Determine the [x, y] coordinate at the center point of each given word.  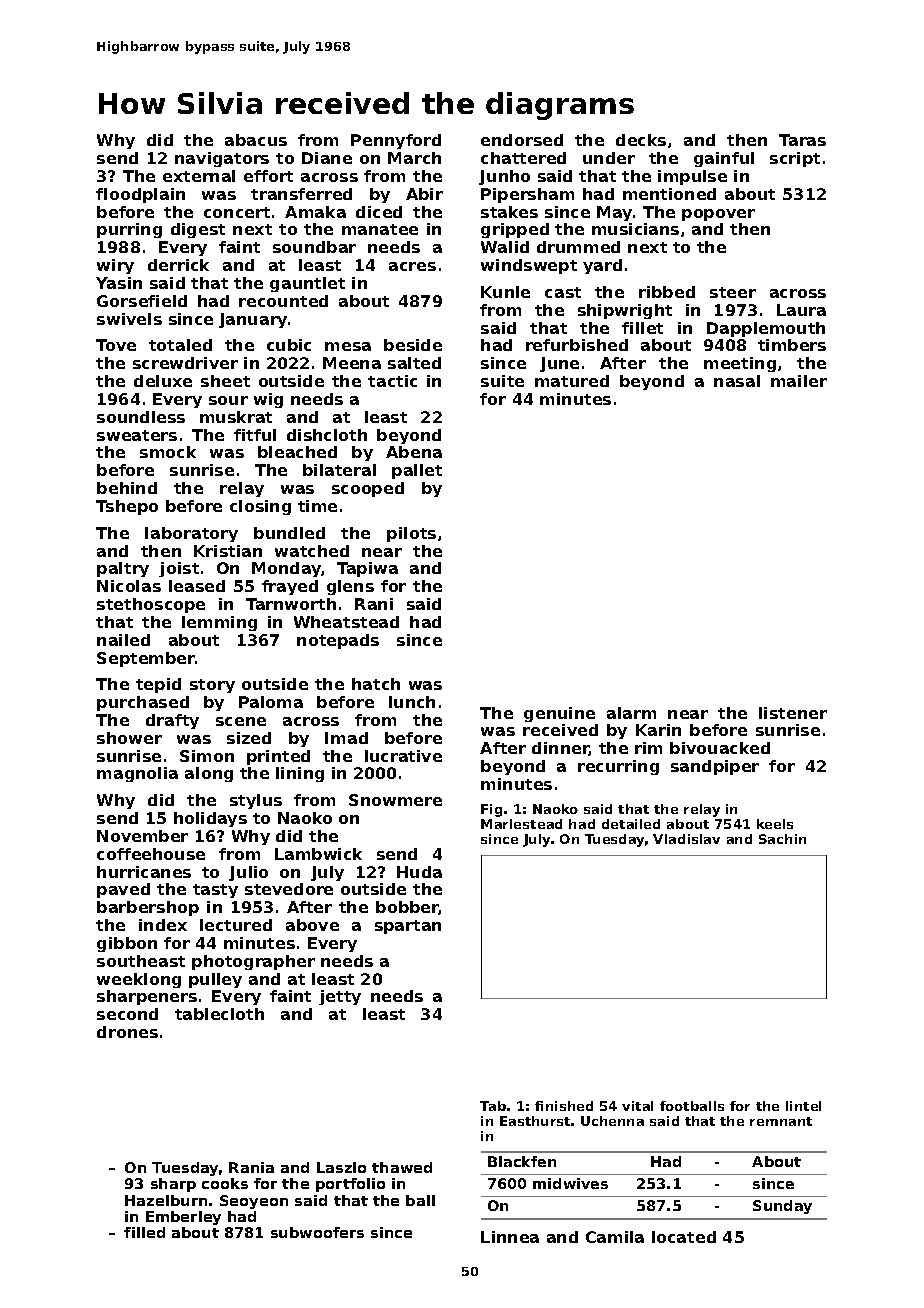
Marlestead [521, 824]
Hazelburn [166, 1200]
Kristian [228, 551]
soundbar [314, 247]
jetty [340, 997]
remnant [781, 1121]
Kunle [505, 292]
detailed [631, 824]
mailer [799, 381]
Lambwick [318, 854]
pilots [411, 534]
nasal [737, 381]
